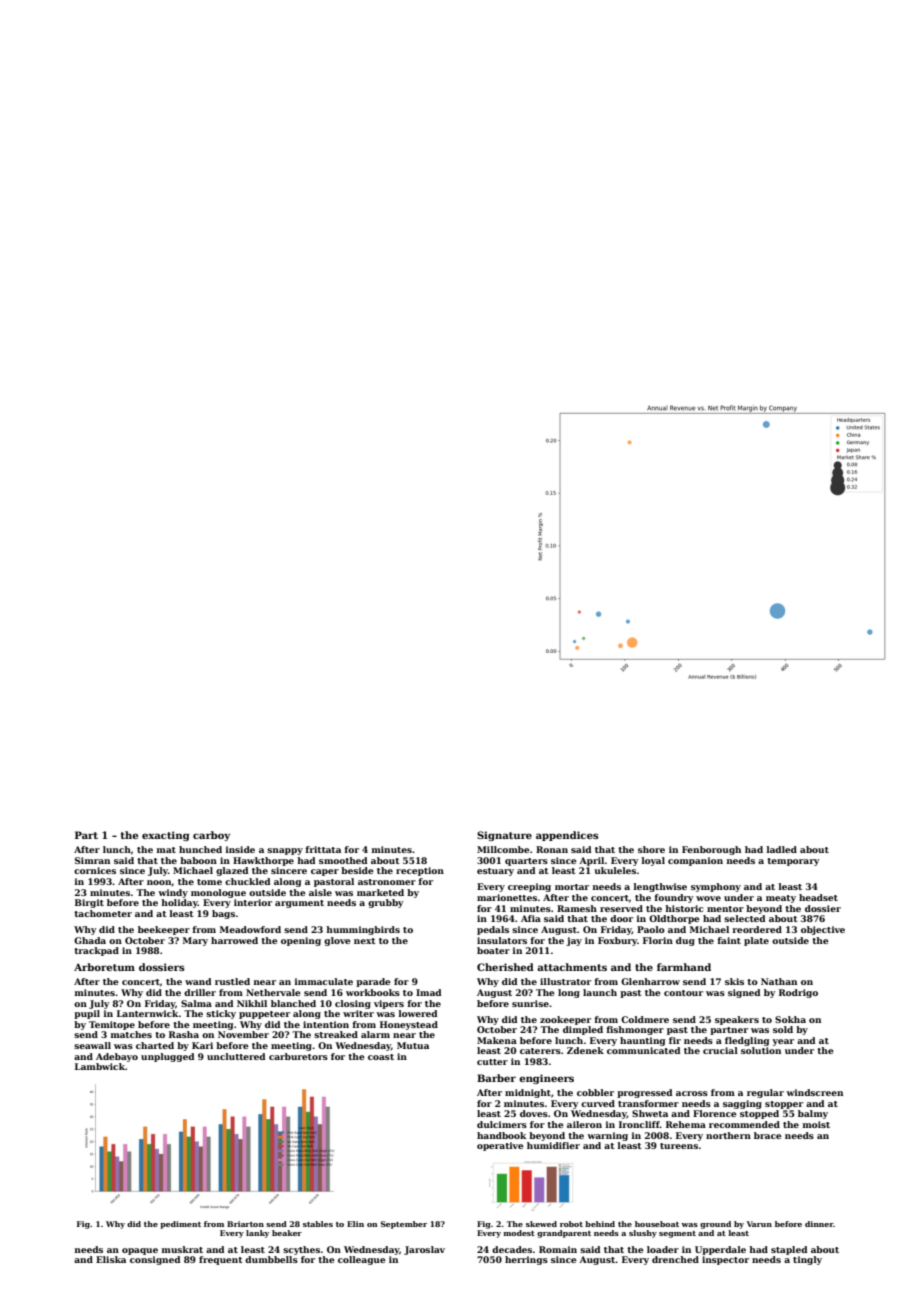 The height and width of the image is (1308, 924). Describe the element at coordinates (658, 940) in the image. I see `Florin` at that location.
